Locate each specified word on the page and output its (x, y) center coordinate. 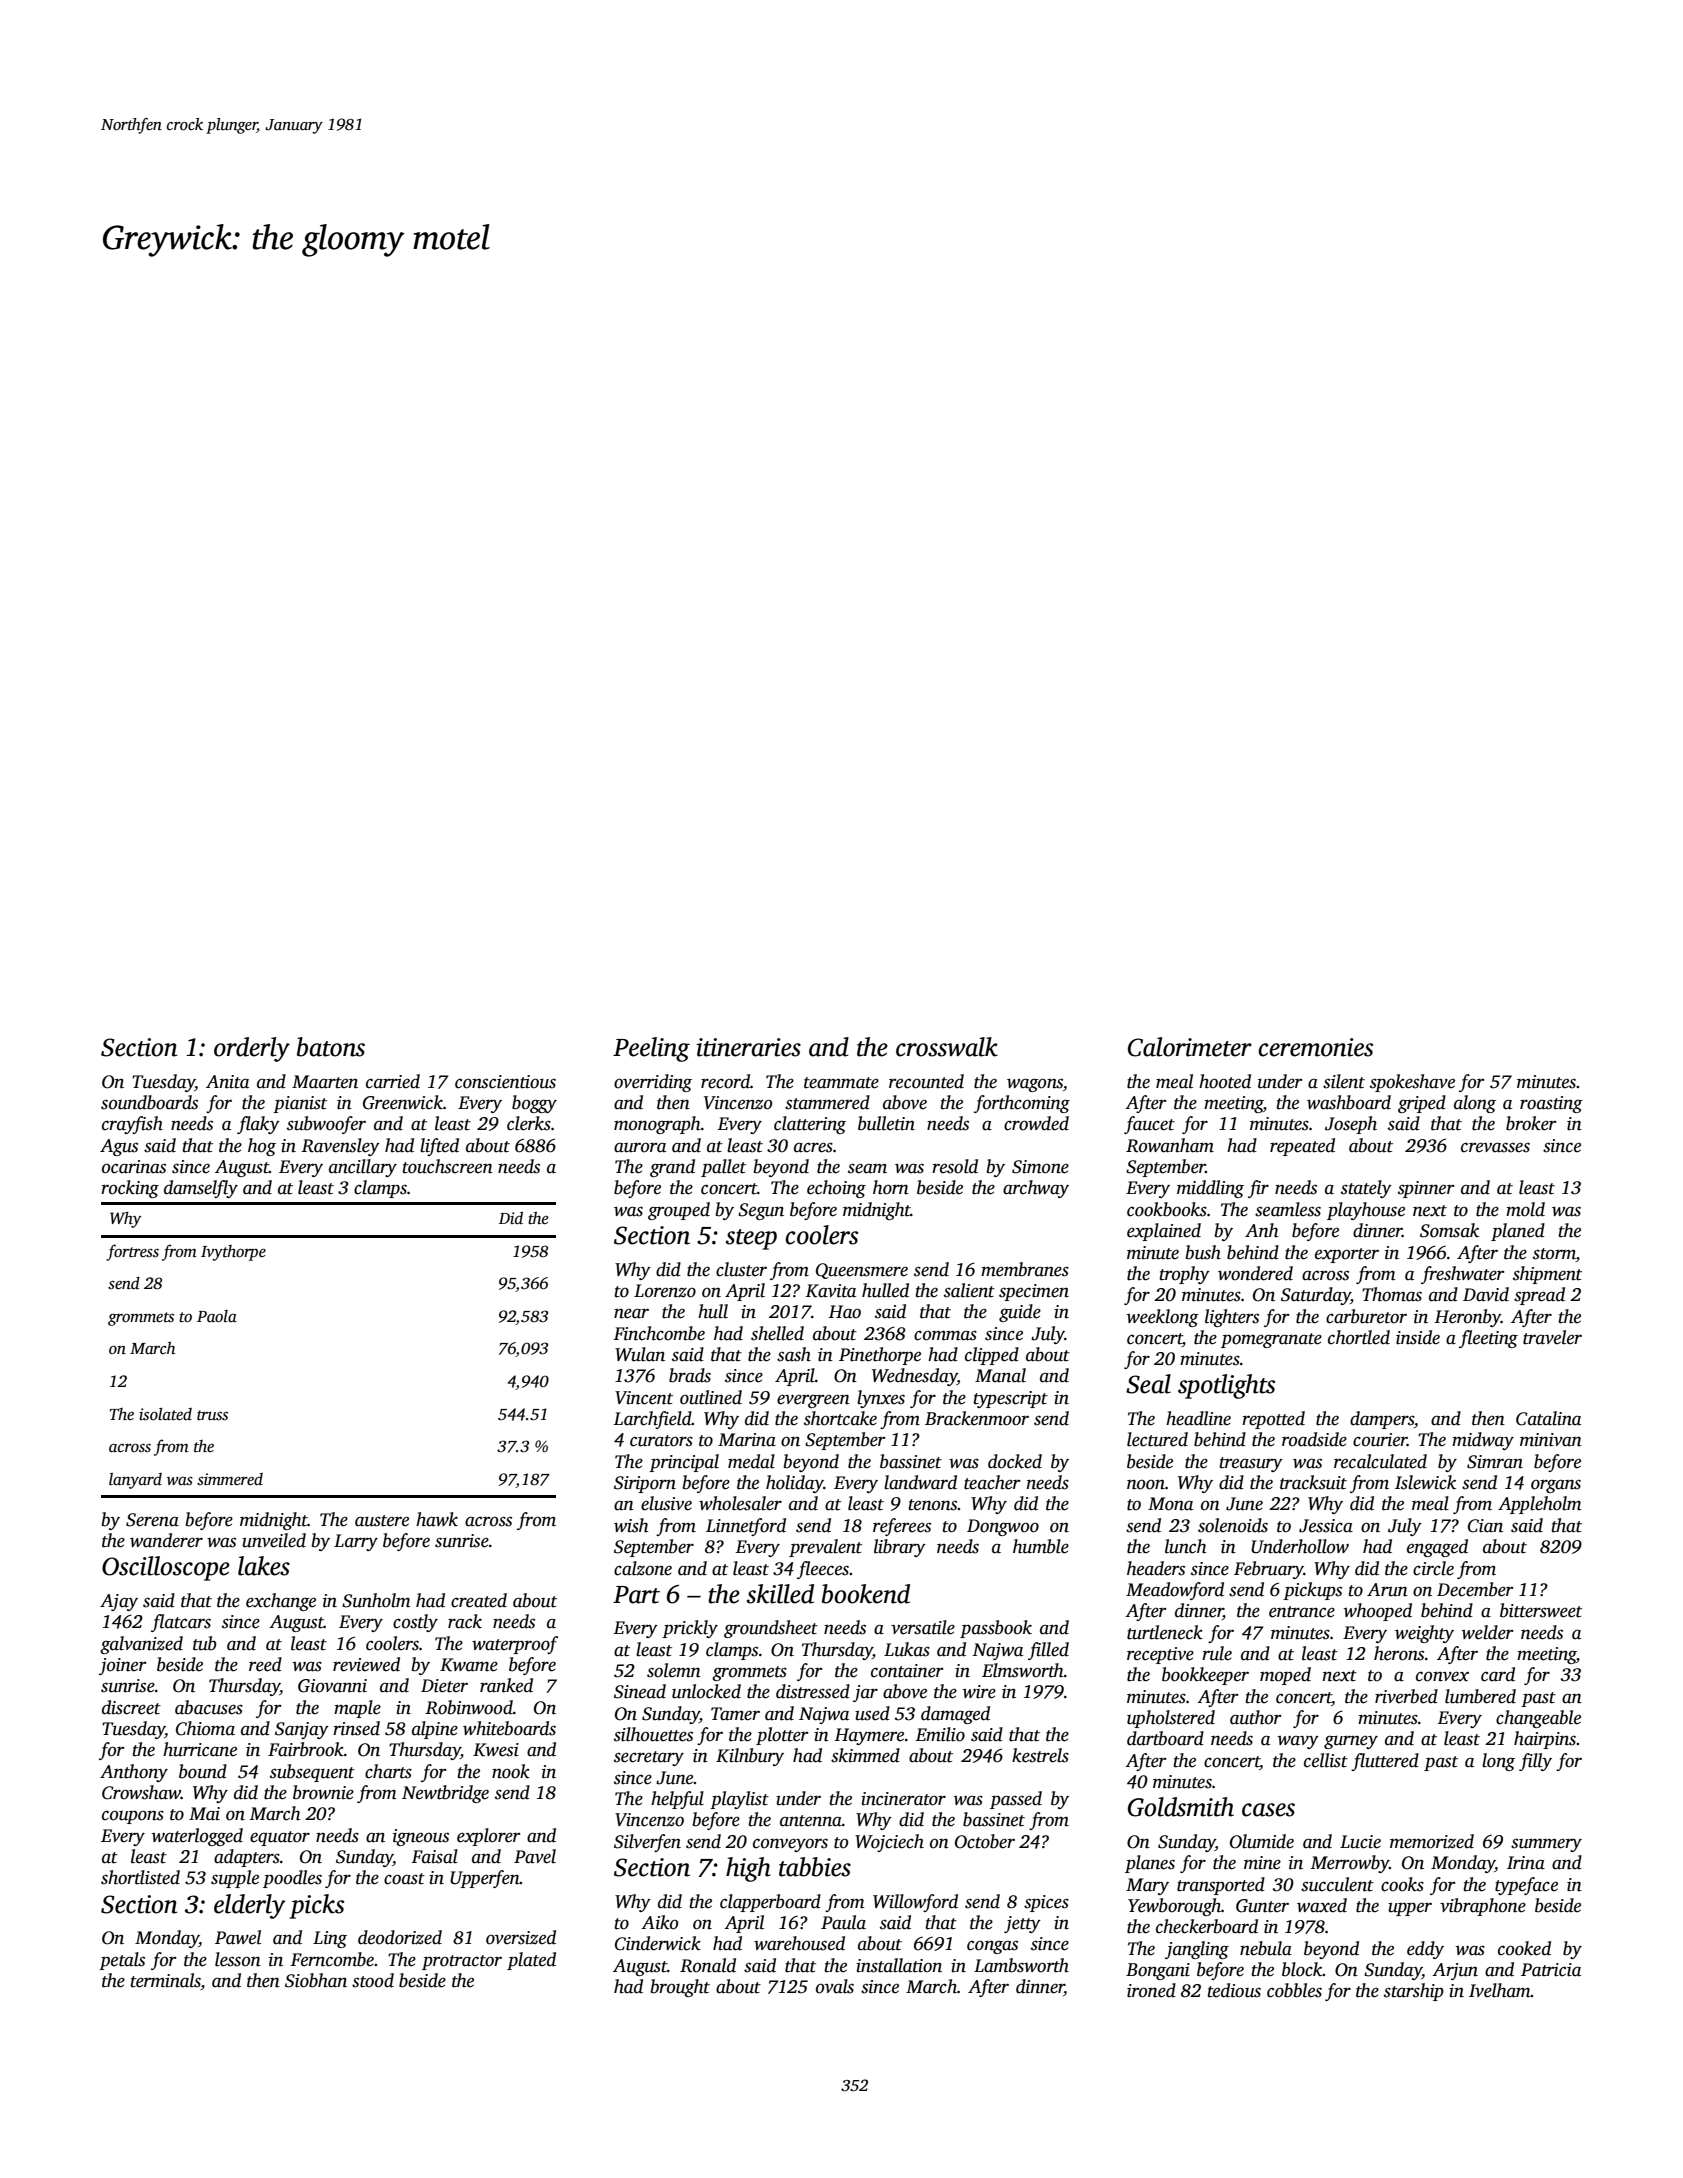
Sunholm (376, 1600)
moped (1285, 1676)
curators (661, 1441)
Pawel (238, 1937)
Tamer (735, 1714)
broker (1531, 1123)
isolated (165, 1414)
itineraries (748, 1047)
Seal (1148, 1384)
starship (1414, 1992)
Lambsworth (1021, 1965)
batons (331, 1047)
